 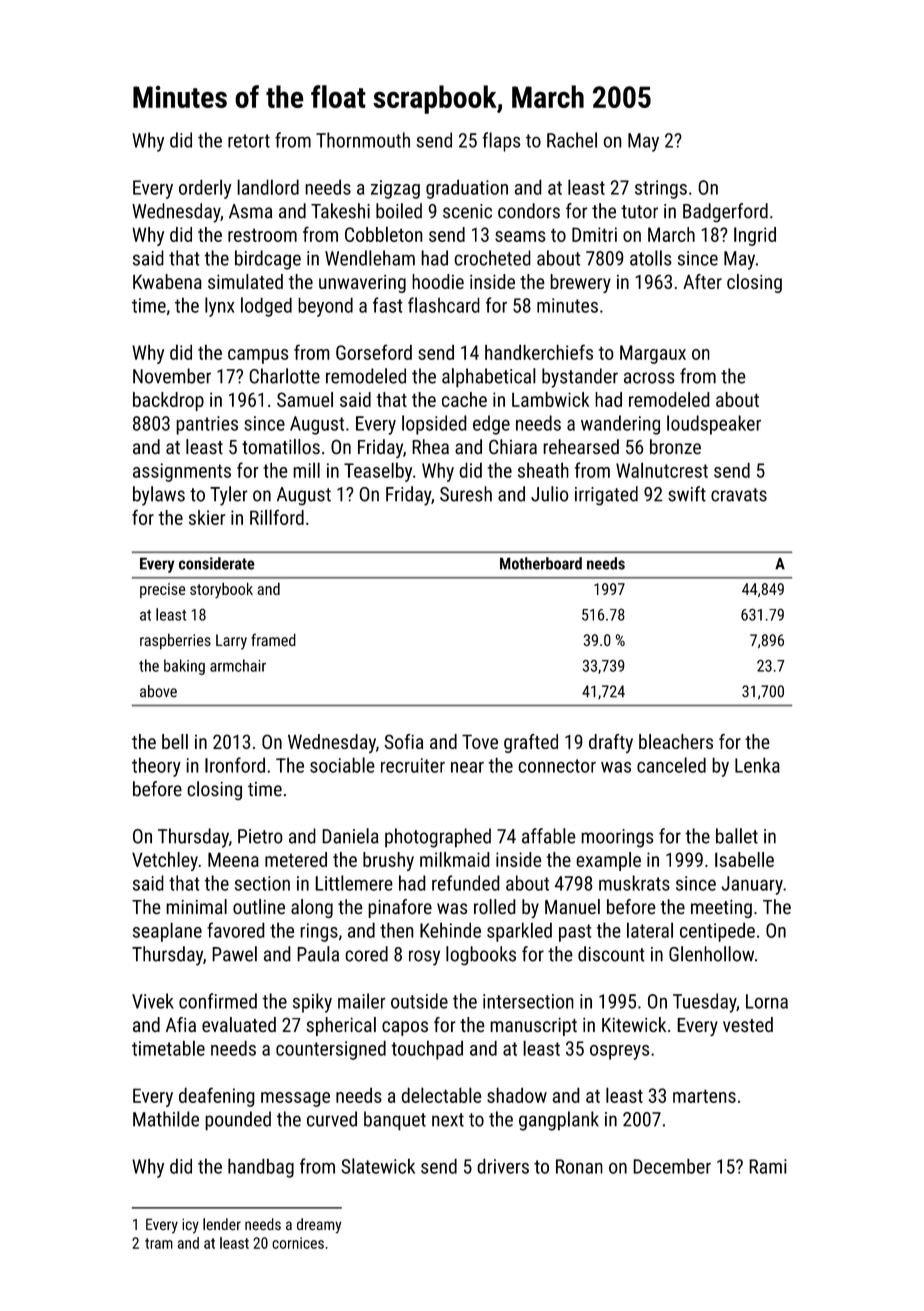 I want to click on swift, so click(x=687, y=494).
